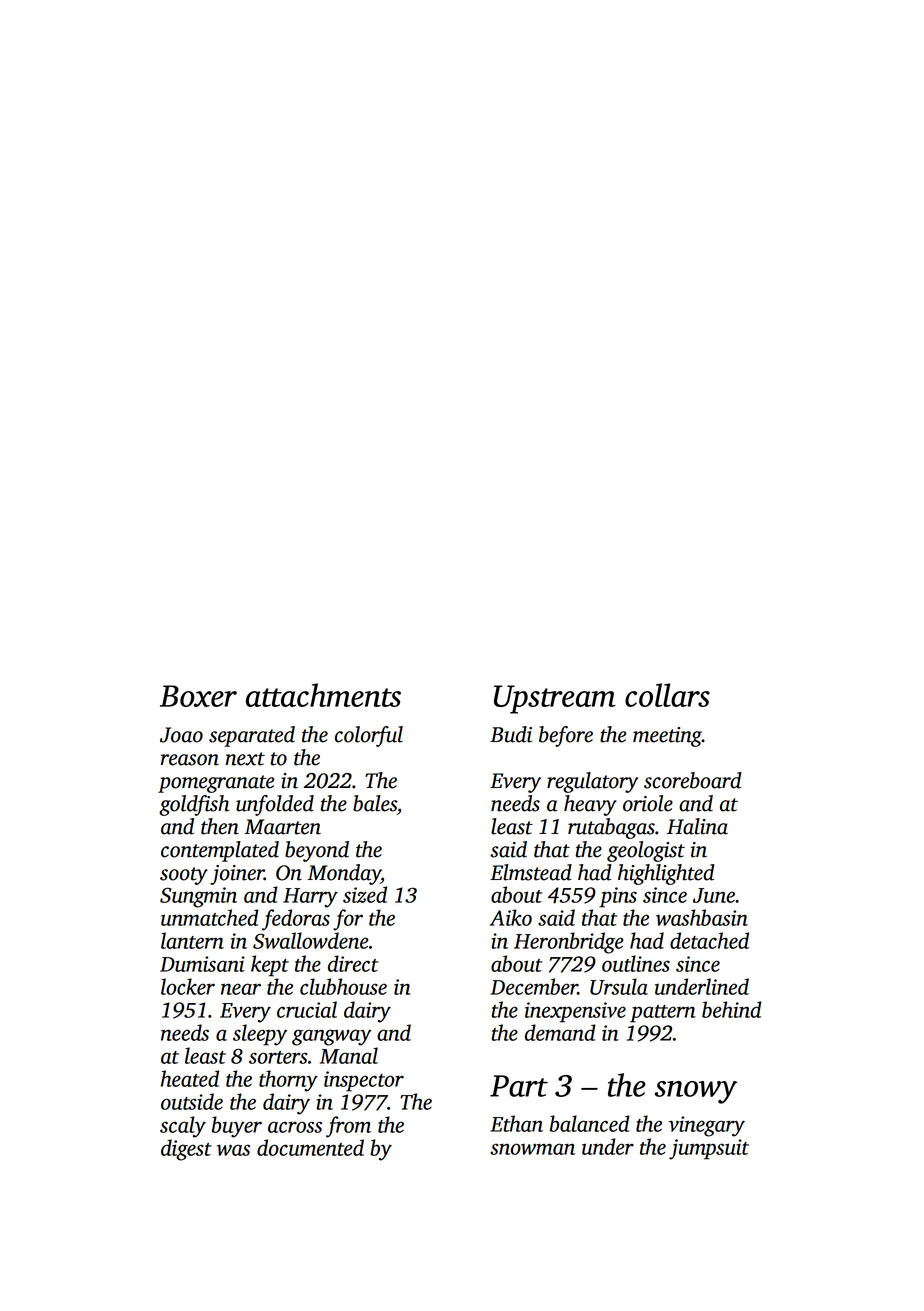  What do you see at coordinates (310, 898) in the page?
I see `Harry` at bounding box center [310, 898].
